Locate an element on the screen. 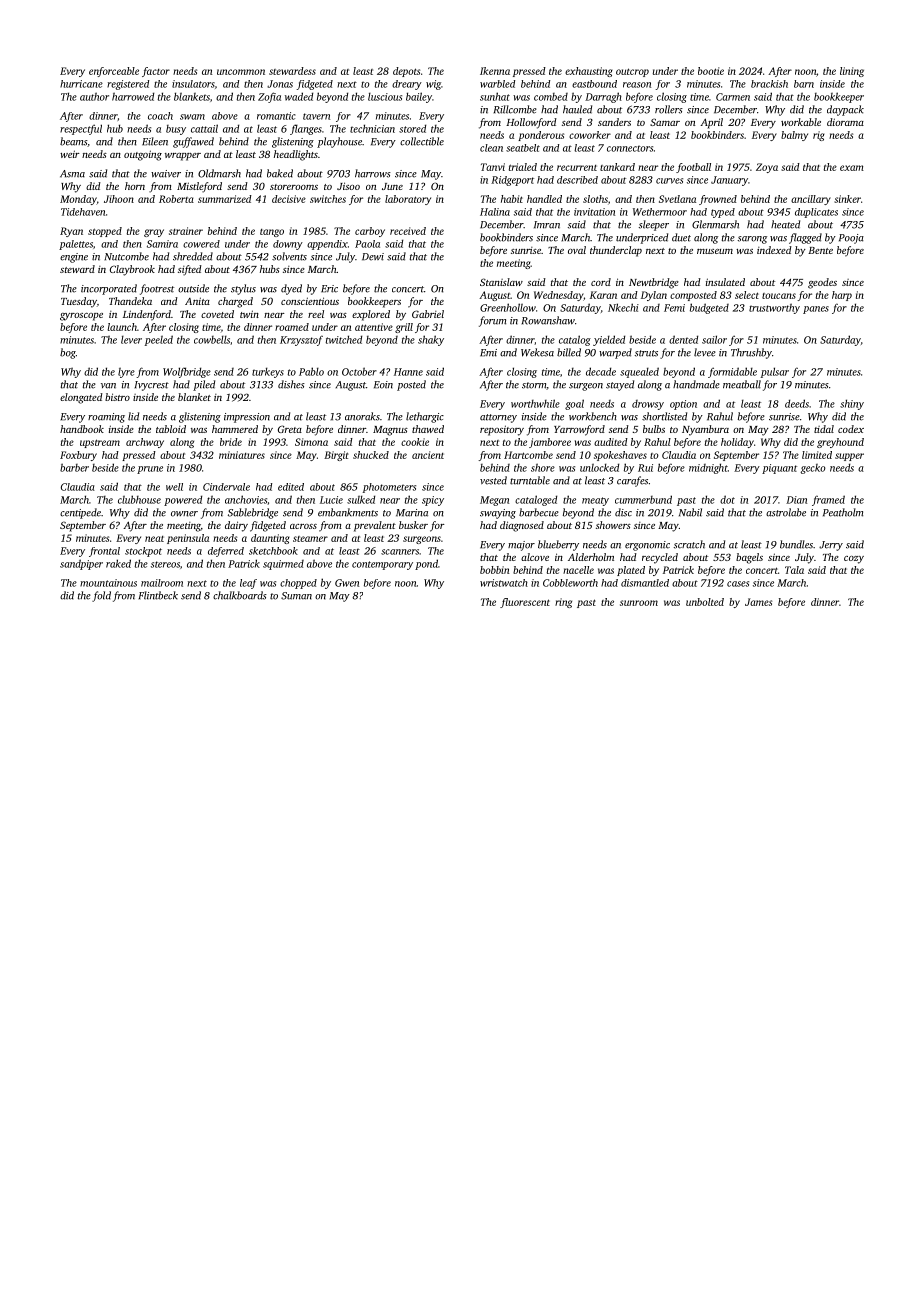 Image resolution: width=924 pixels, height=1314 pixels. dot is located at coordinates (727, 499).
